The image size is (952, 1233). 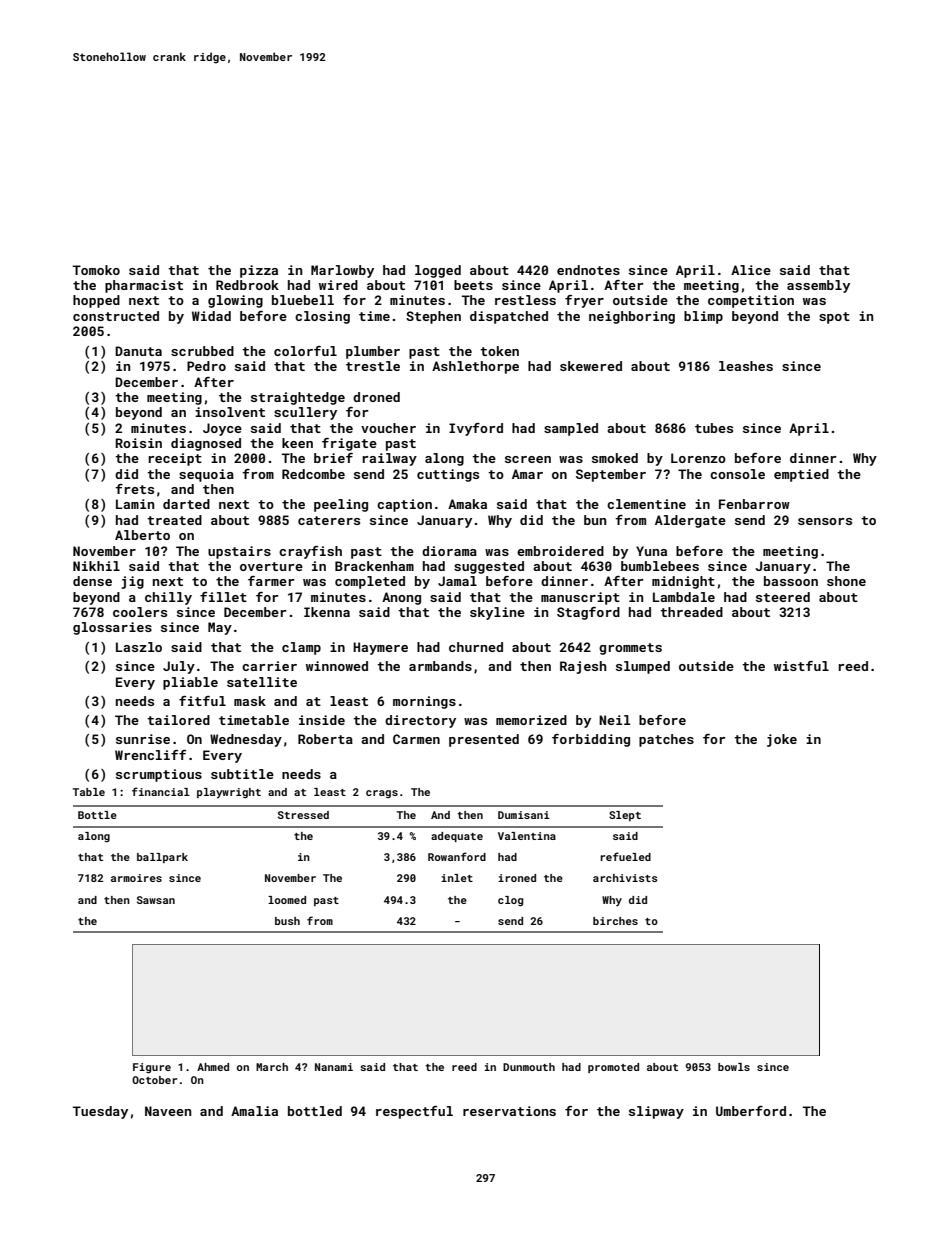 I want to click on directory, so click(x=420, y=721).
